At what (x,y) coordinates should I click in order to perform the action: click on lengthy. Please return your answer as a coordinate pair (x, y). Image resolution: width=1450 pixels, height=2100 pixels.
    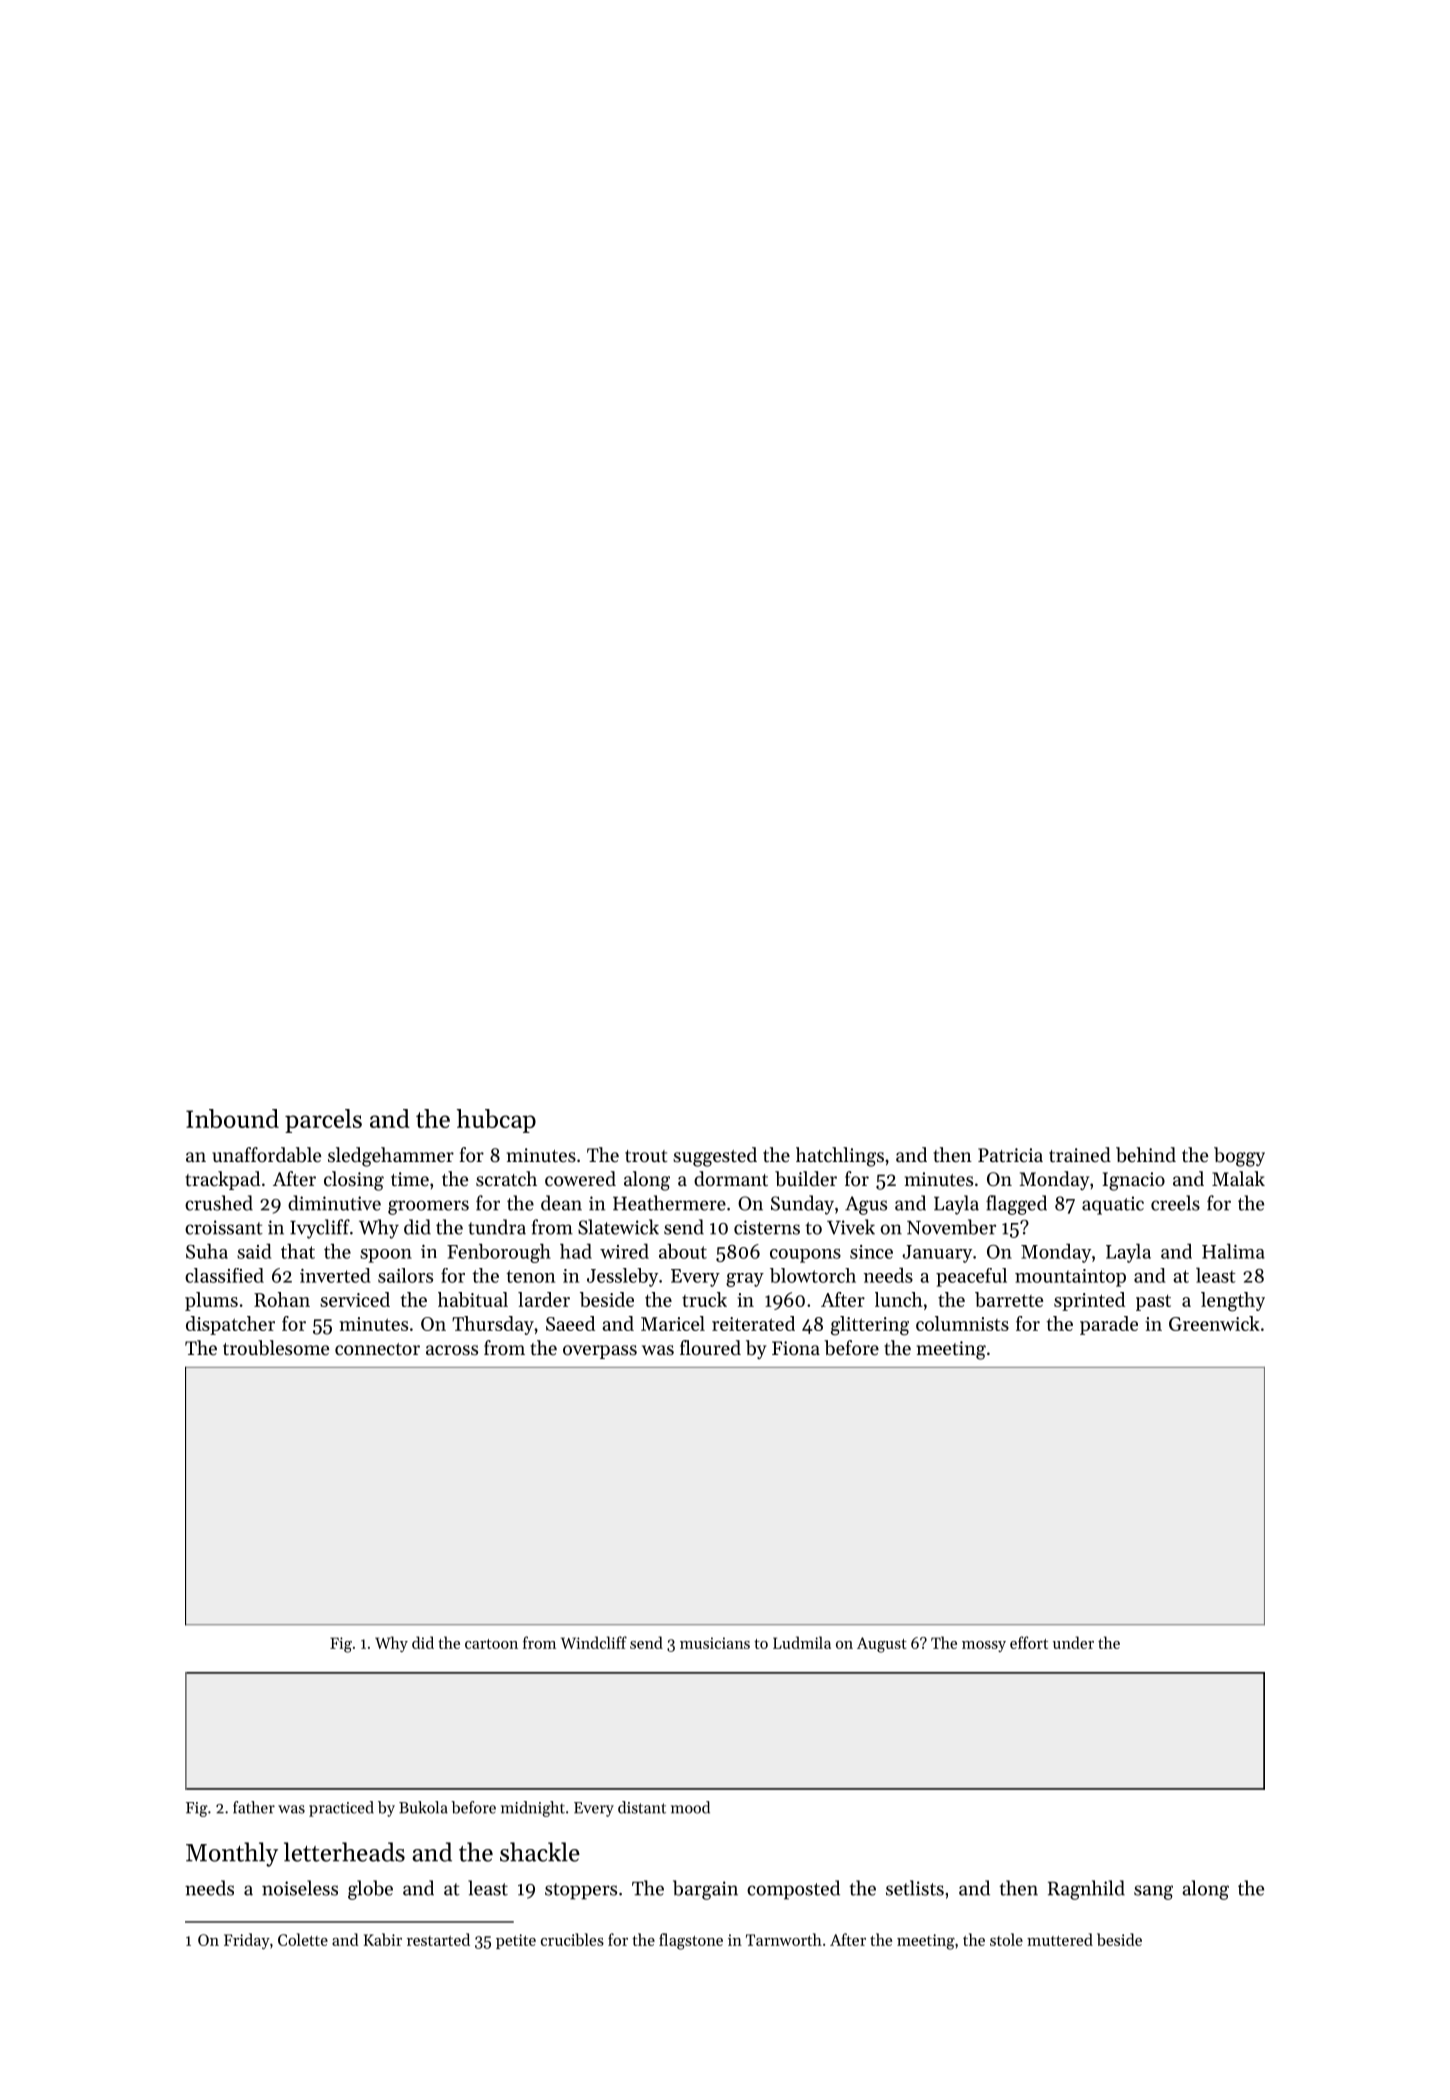
    Looking at the image, I should click on (1233, 1302).
